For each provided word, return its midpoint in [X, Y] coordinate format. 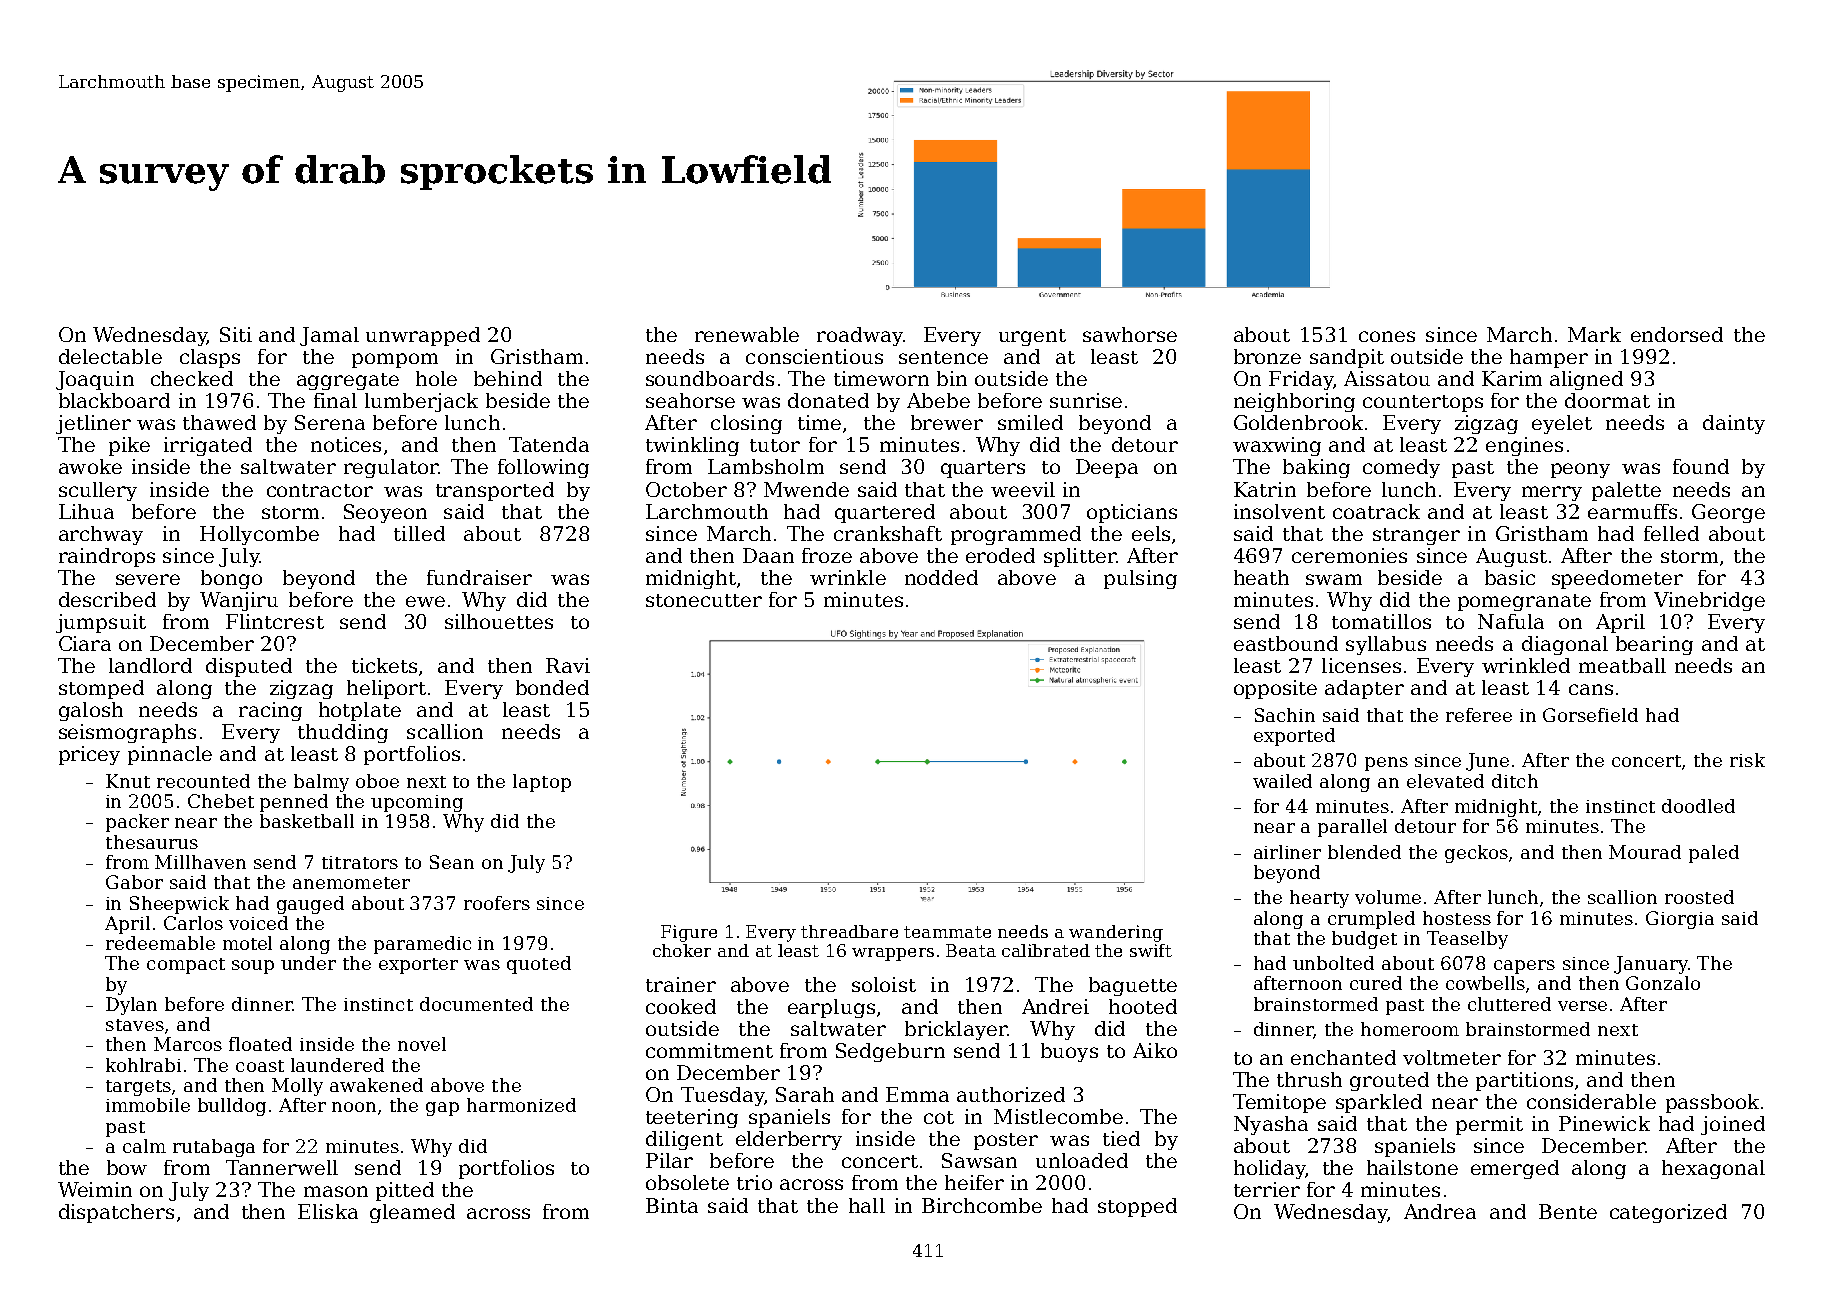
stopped [1137, 1207]
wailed [1282, 781]
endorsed [1677, 334]
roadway [860, 336]
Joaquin [95, 380]
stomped [101, 689]
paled [1714, 854]
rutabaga [214, 1148]
